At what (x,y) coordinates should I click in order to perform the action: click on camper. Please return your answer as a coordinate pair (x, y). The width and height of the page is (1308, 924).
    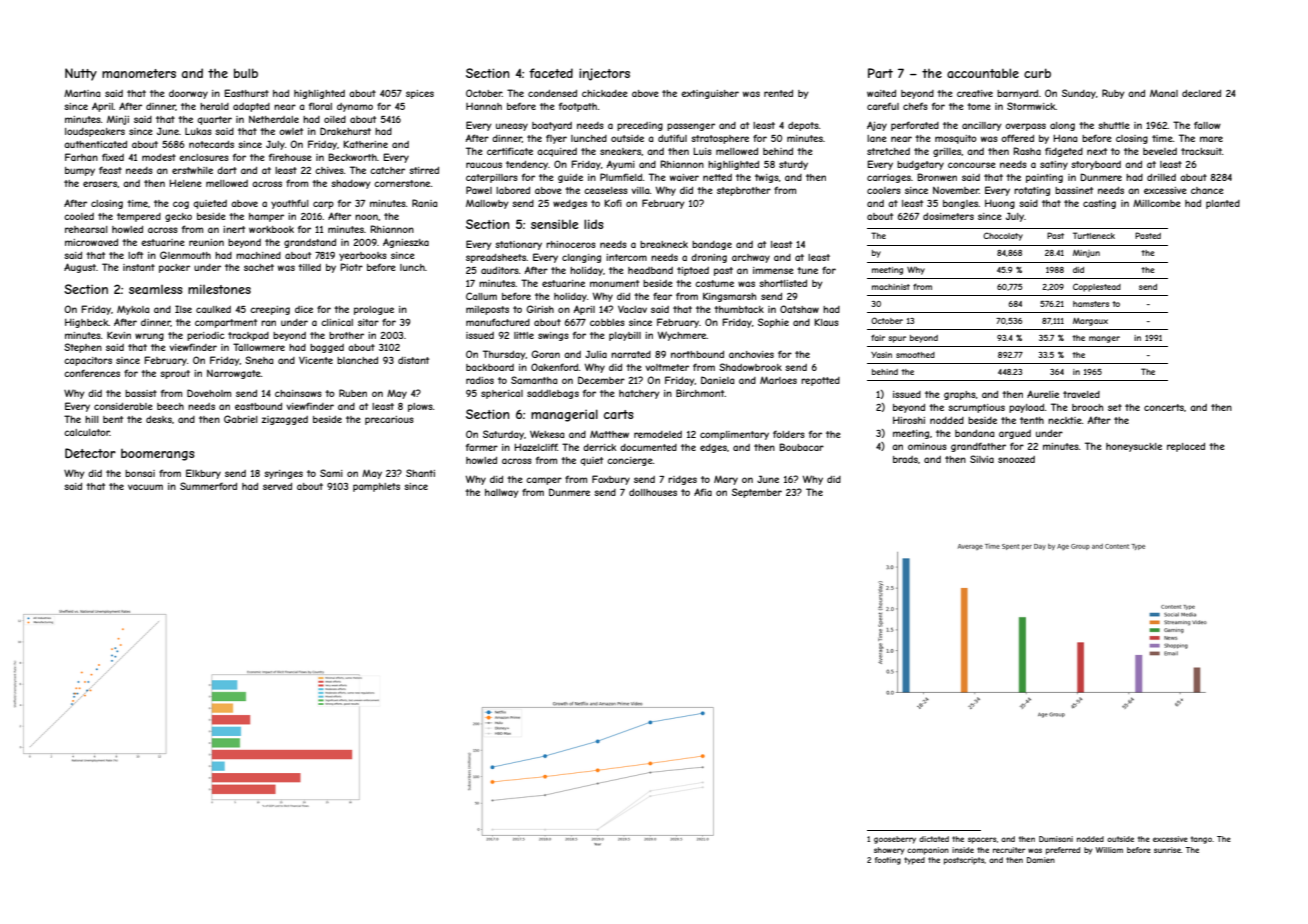
    Looking at the image, I should click on (544, 481).
